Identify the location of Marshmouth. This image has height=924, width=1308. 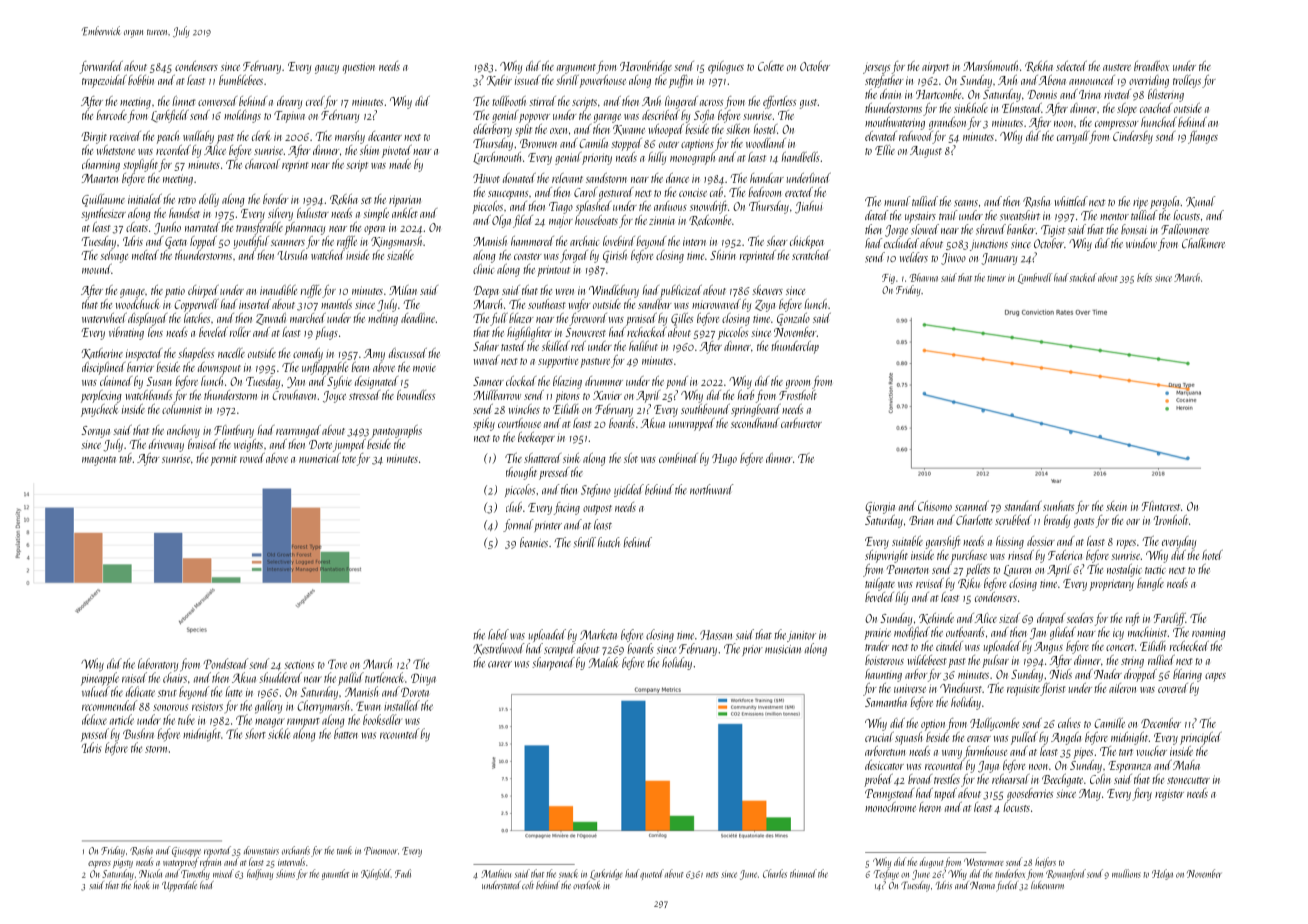
(990, 66).
